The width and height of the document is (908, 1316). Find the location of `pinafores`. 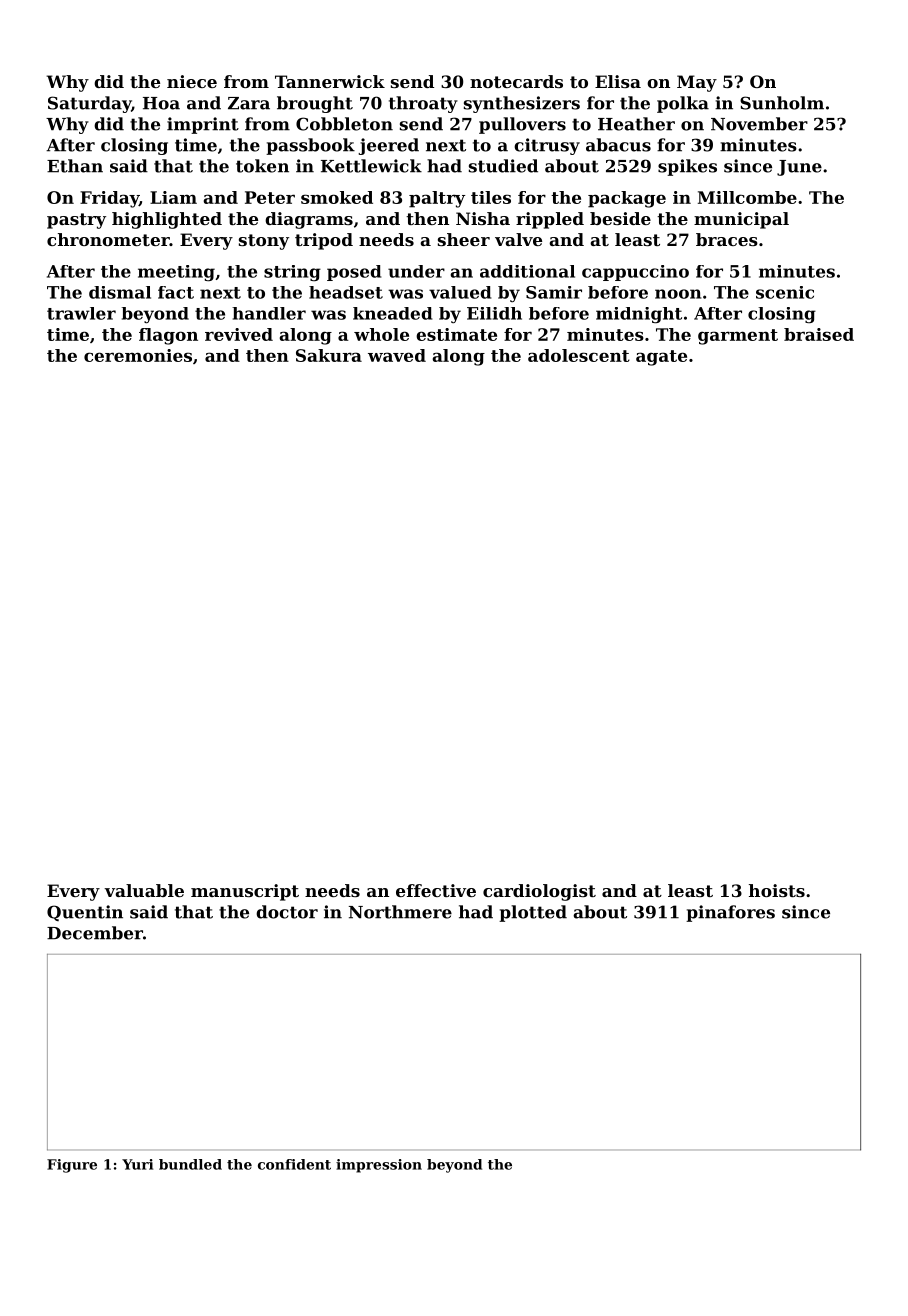

pinafores is located at coordinates (730, 913).
